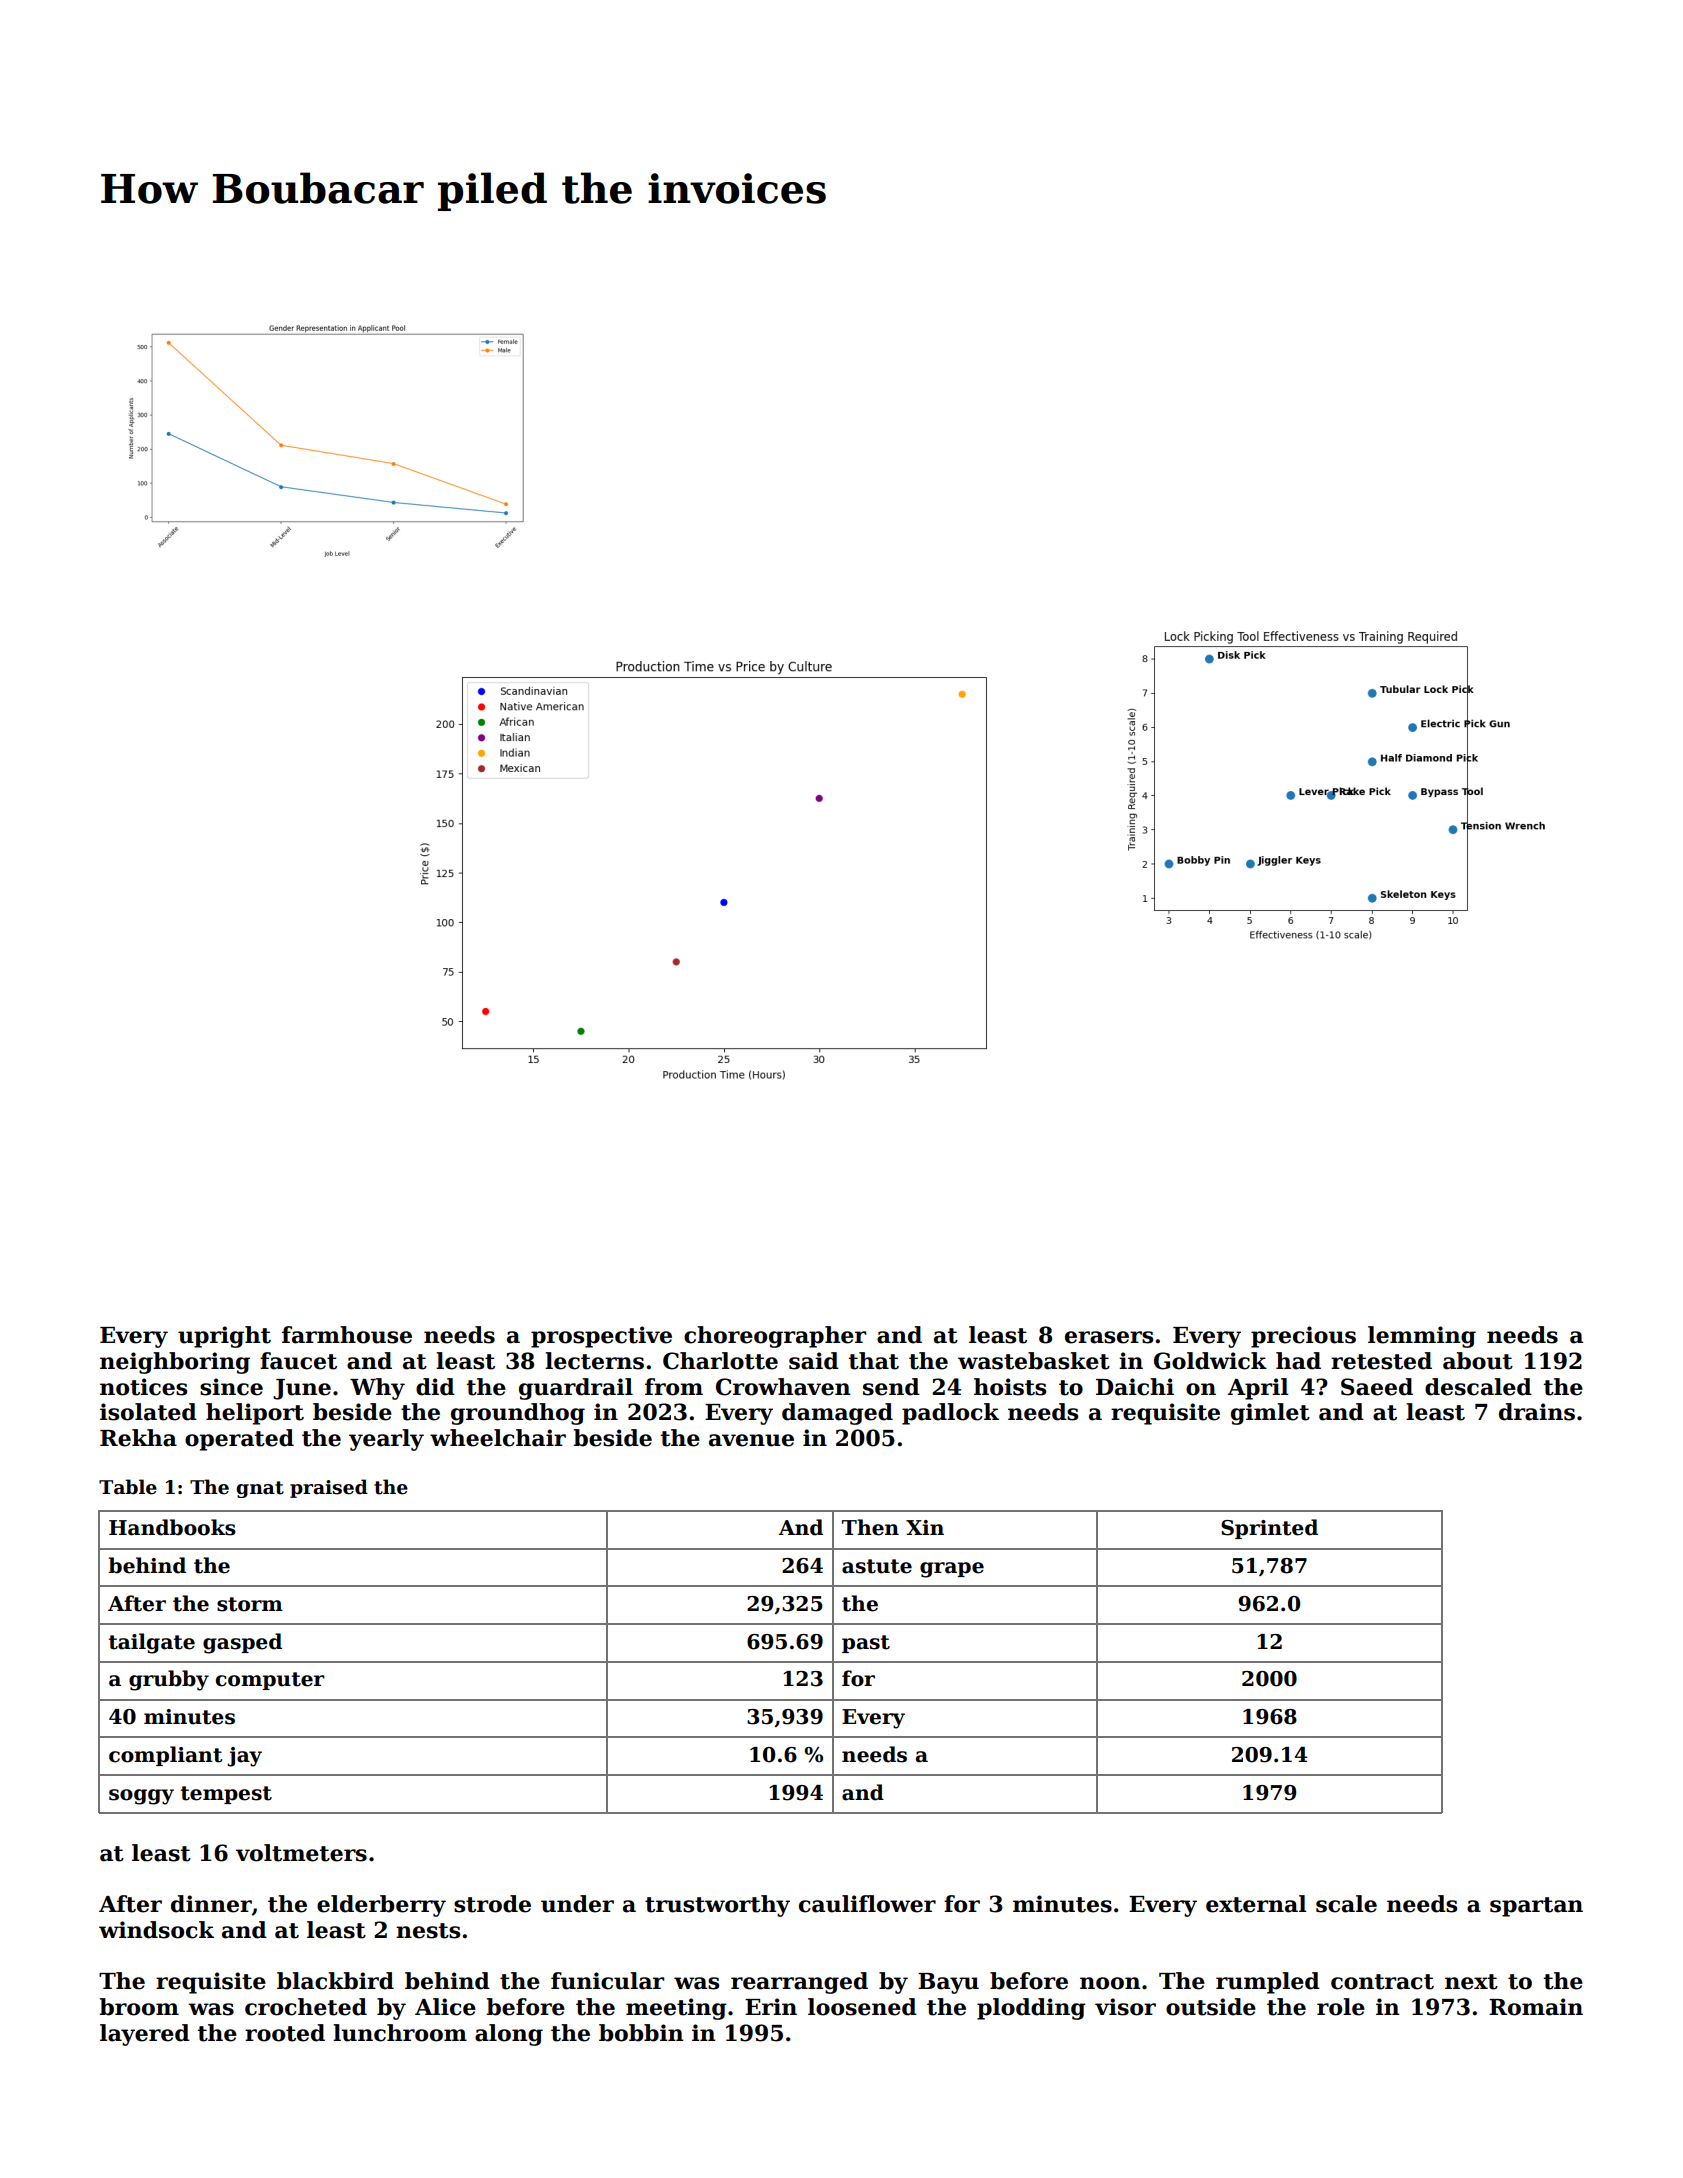  What do you see at coordinates (435, 1387) in the screenshot?
I see `did` at bounding box center [435, 1387].
